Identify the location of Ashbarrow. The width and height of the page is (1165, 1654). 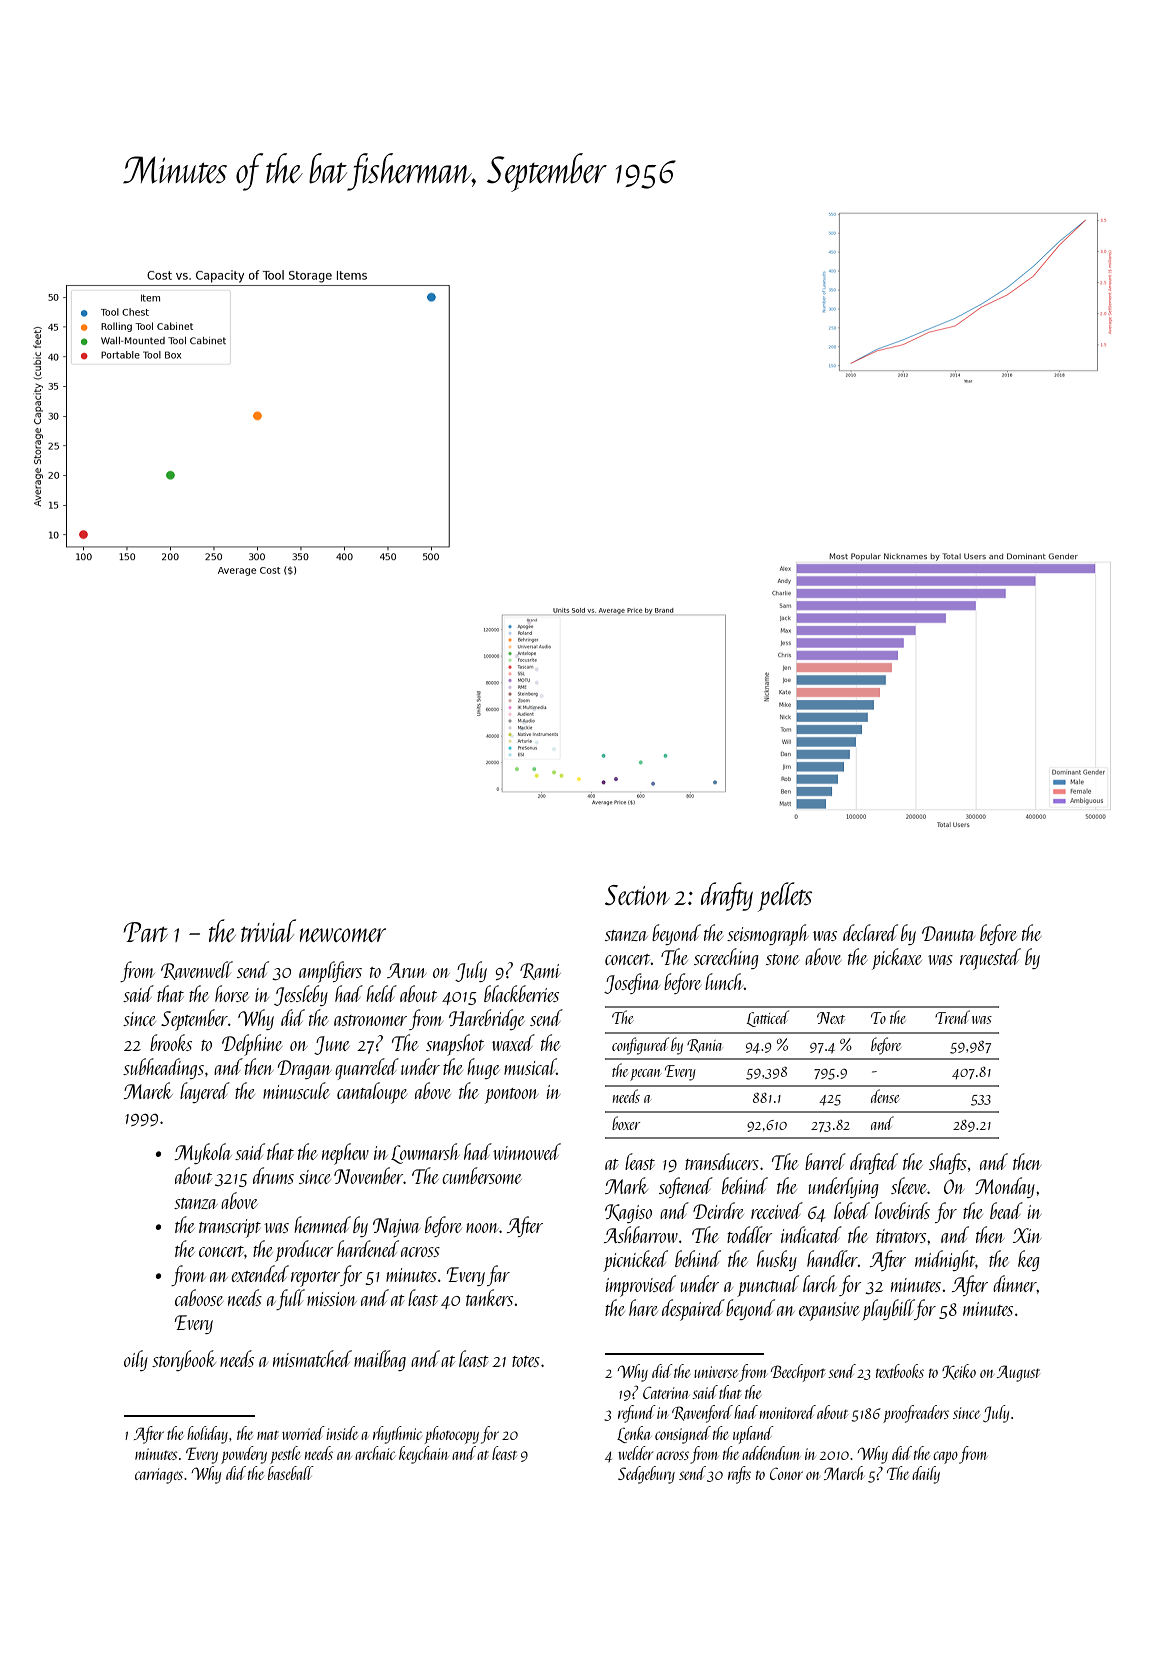
(641, 1234).
